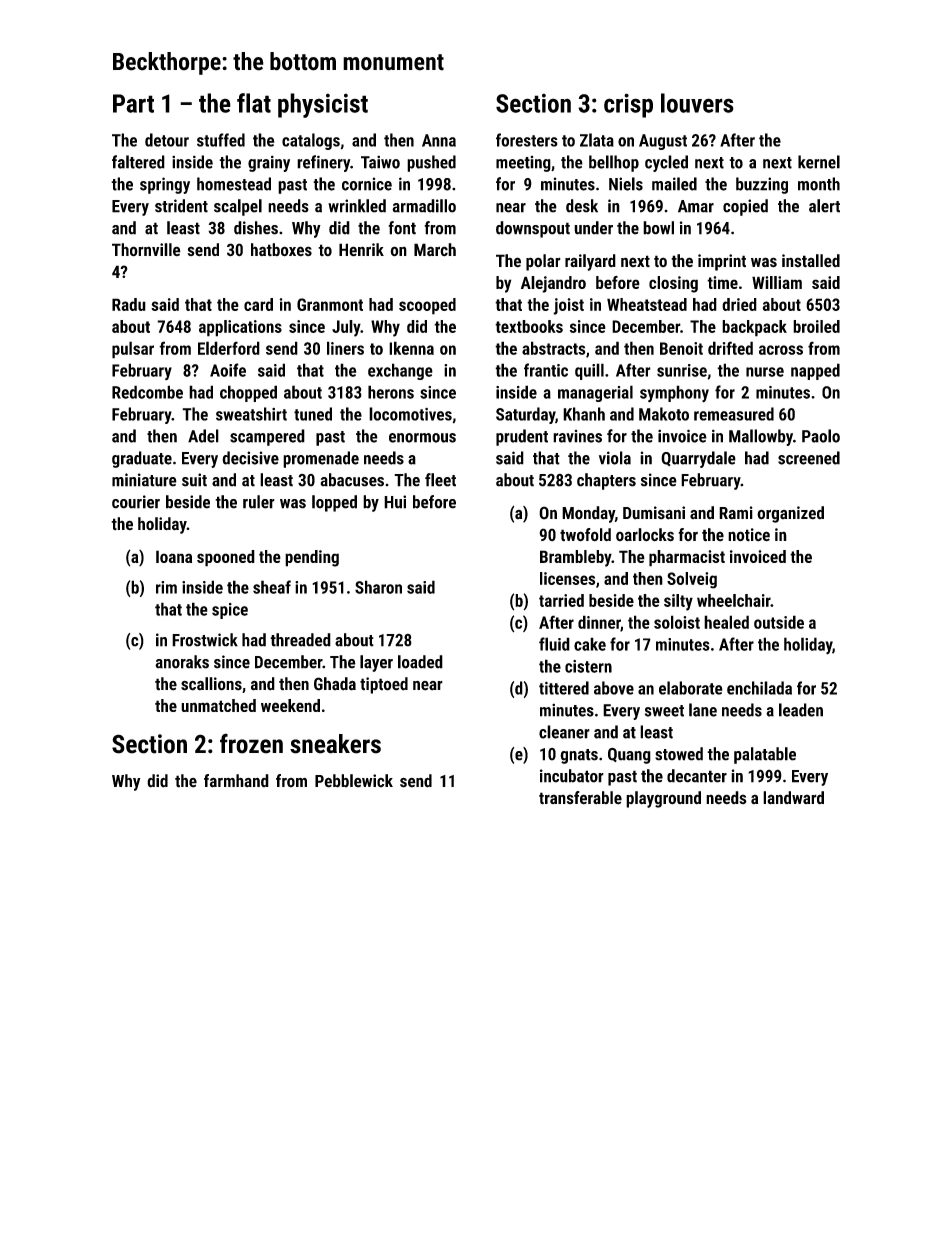 The width and height of the image is (952, 1233). Describe the element at coordinates (205, 640) in the image. I see `Frostwick` at that location.
